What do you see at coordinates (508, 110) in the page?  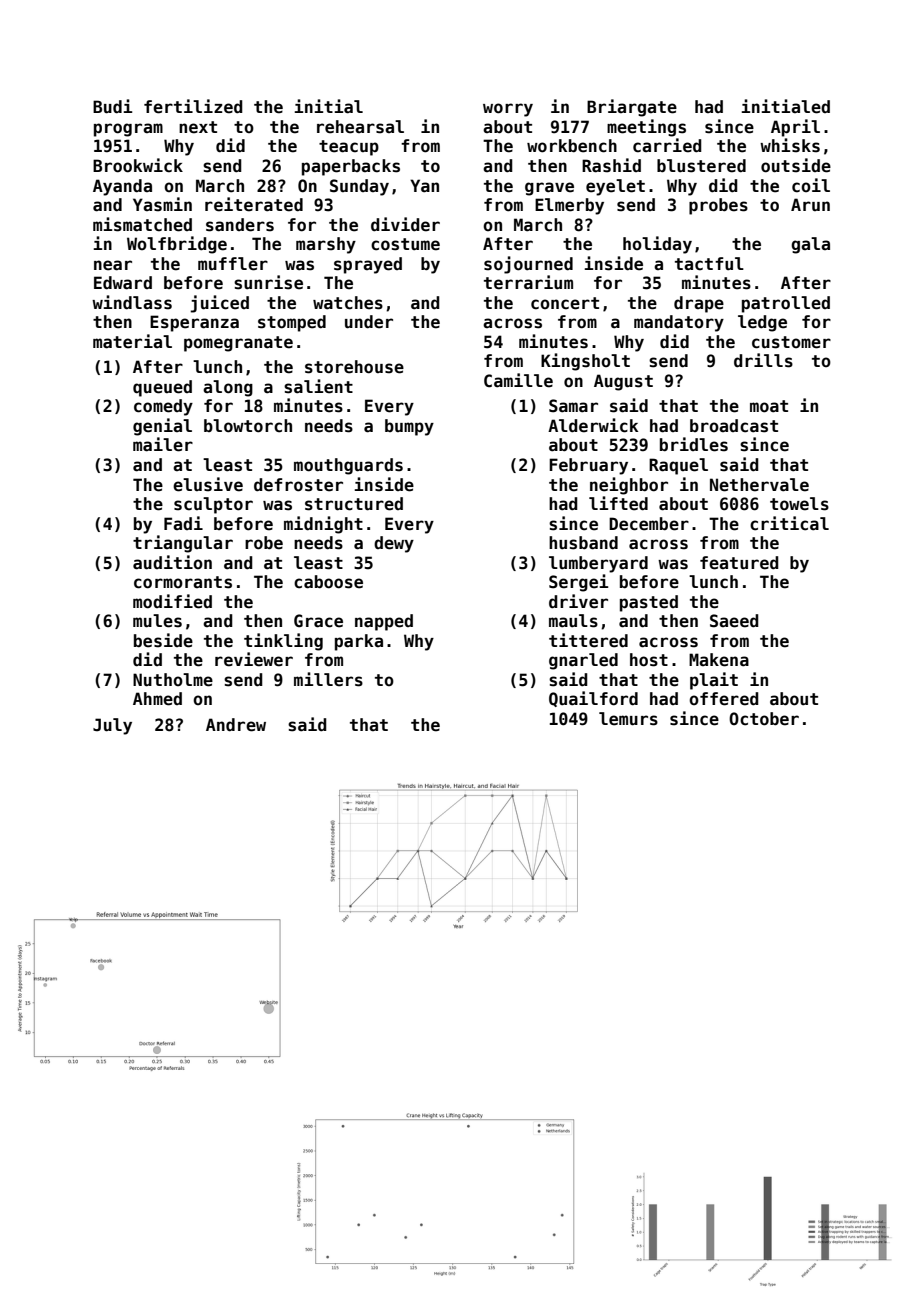 I see `worry` at bounding box center [508, 110].
